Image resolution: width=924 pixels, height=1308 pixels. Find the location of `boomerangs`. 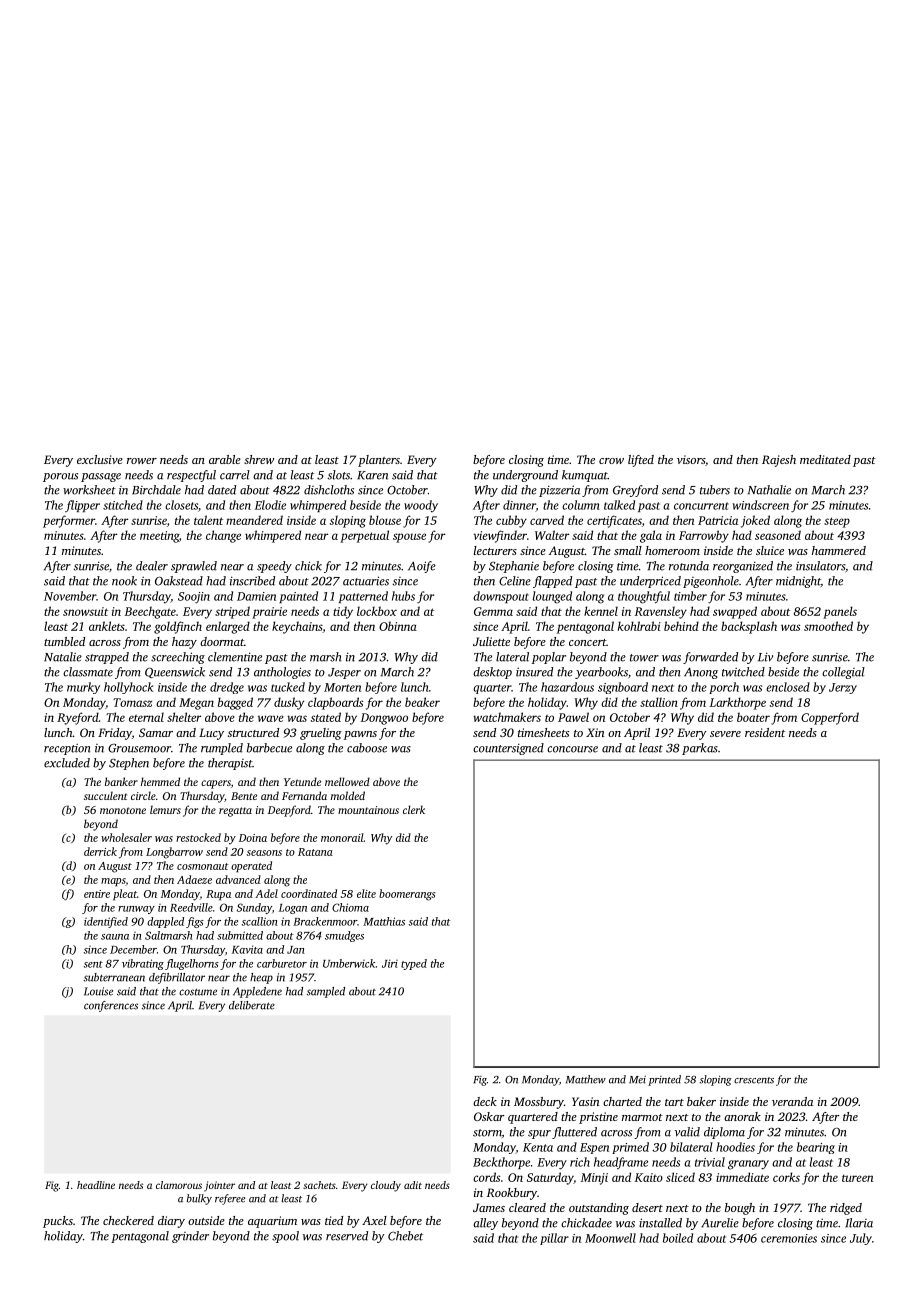

boomerangs is located at coordinates (407, 895).
